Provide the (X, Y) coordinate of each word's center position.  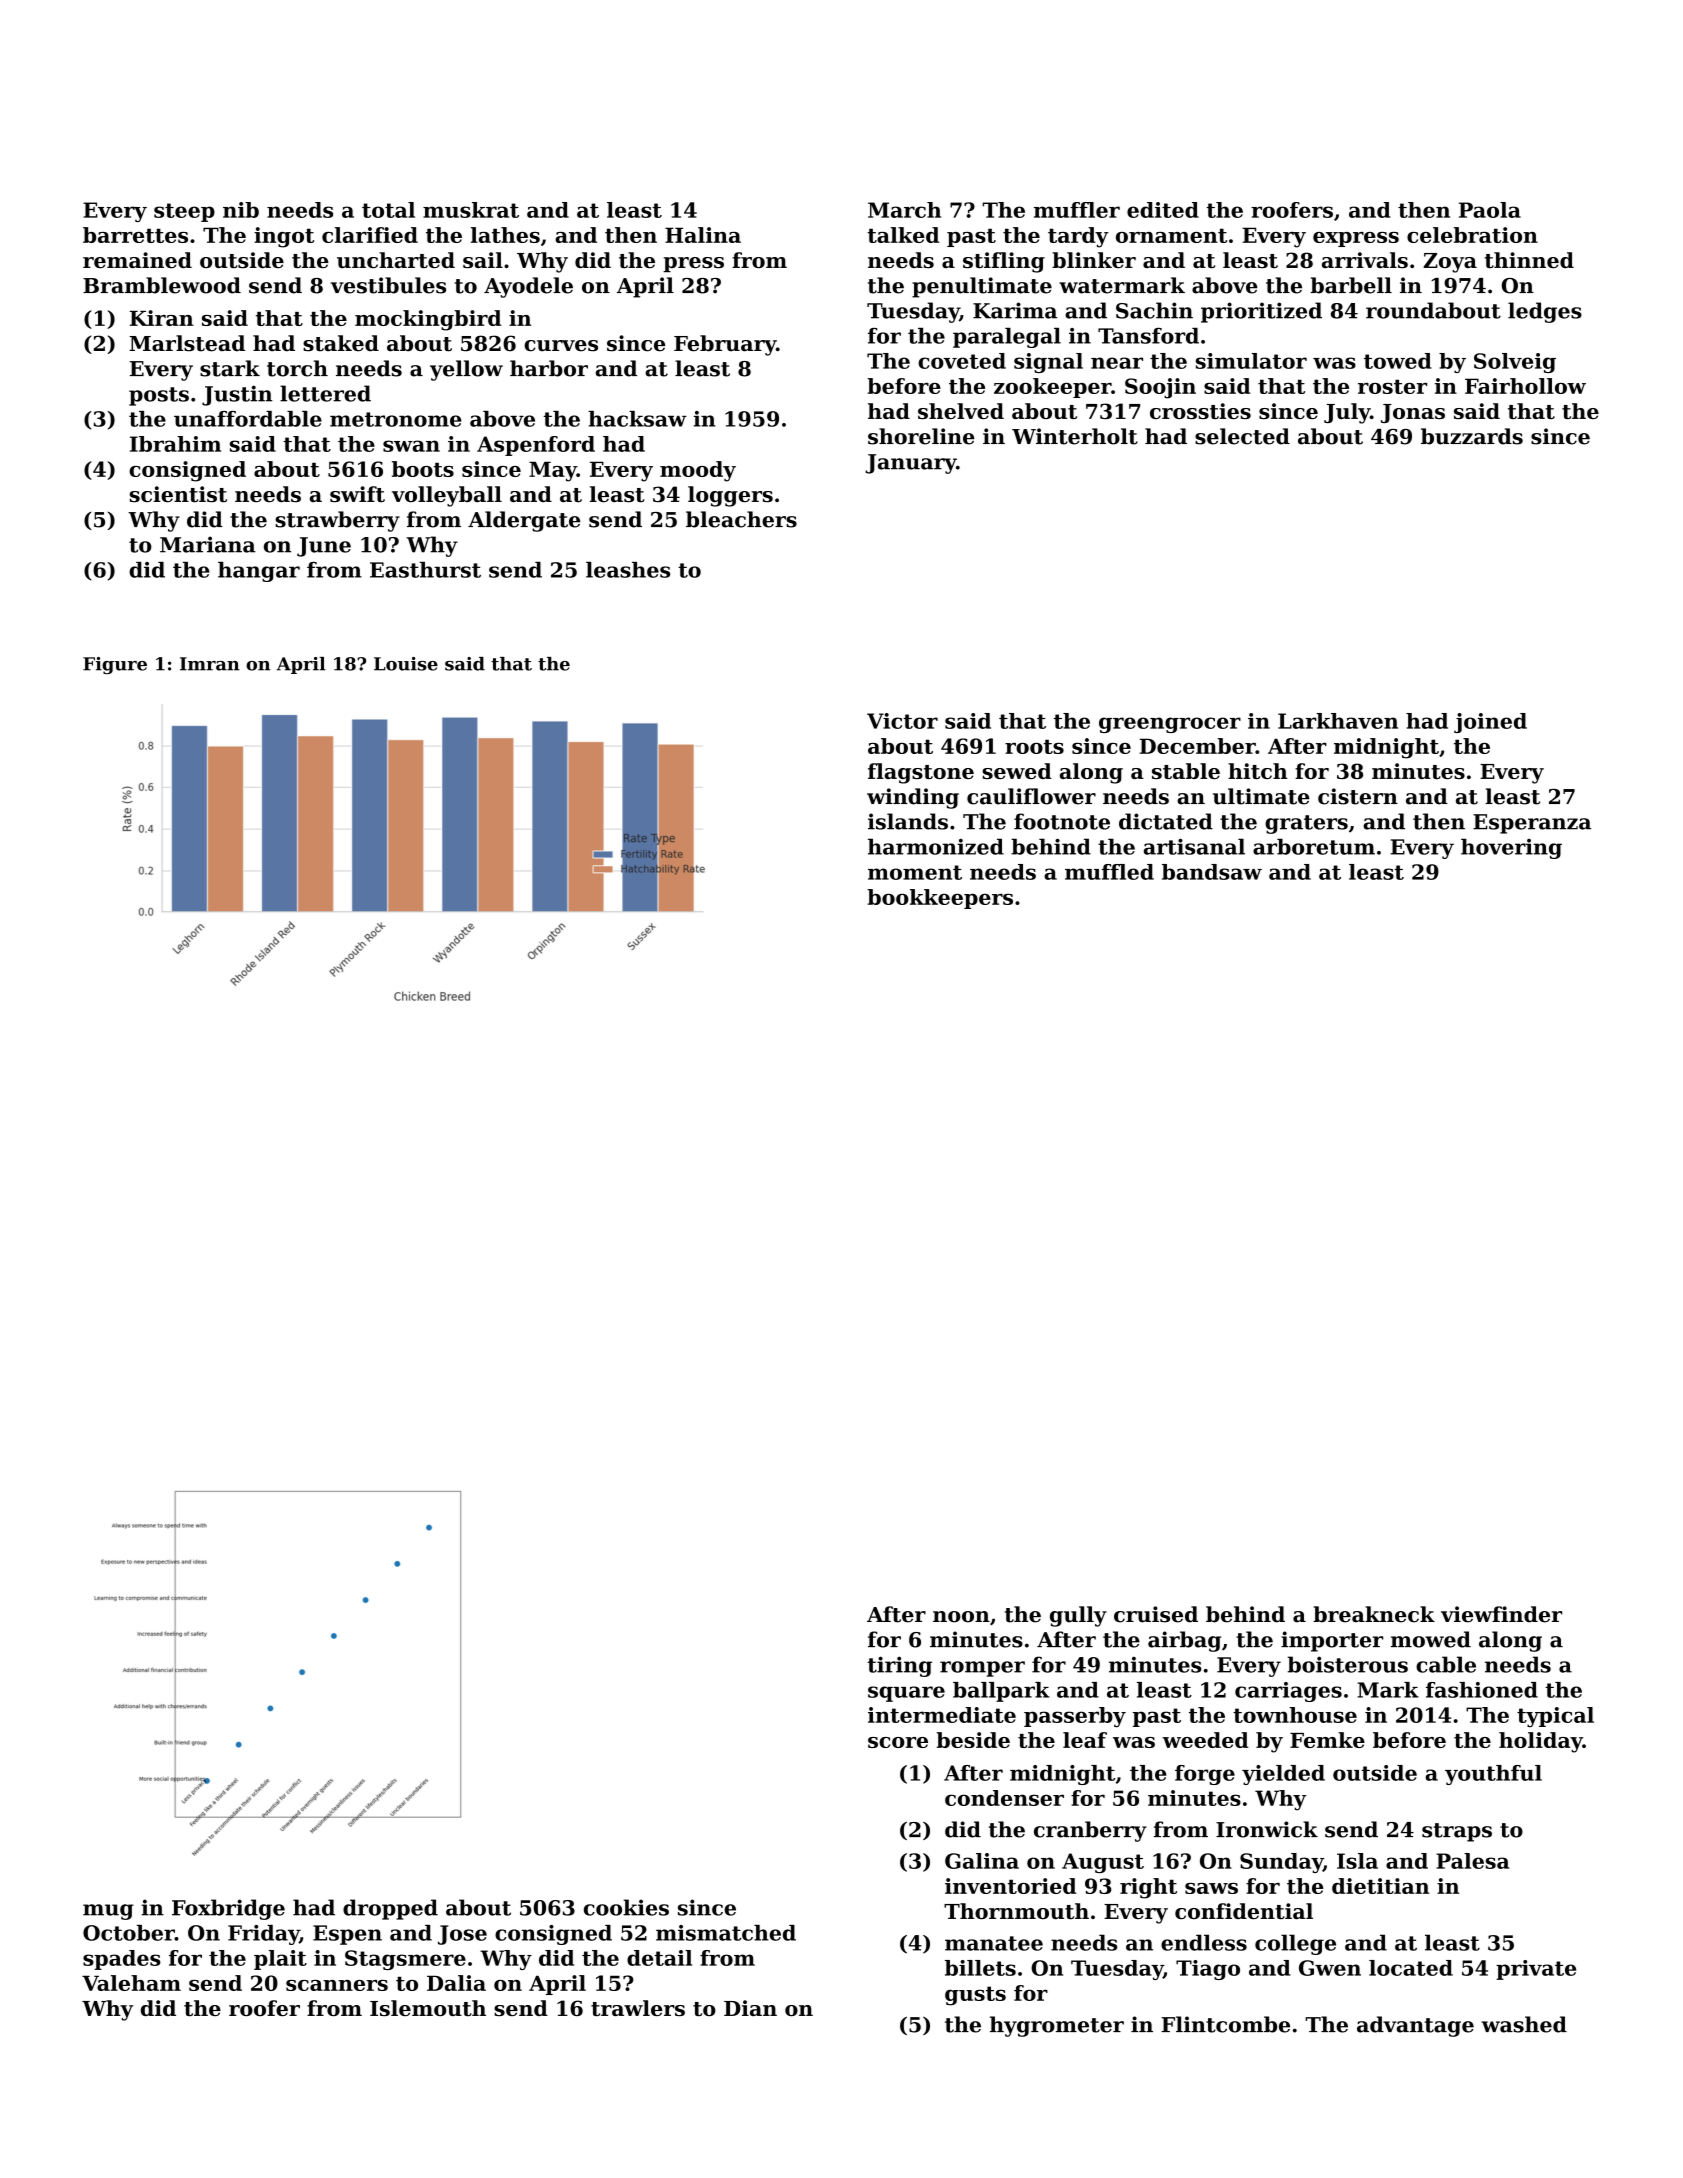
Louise (406, 664)
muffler (1077, 210)
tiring (900, 1666)
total (388, 210)
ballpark (1001, 1692)
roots (1034, 746)
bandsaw (1212, 872)
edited (1163, 210)
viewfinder (1501, 1614)
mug (108, 1912)
